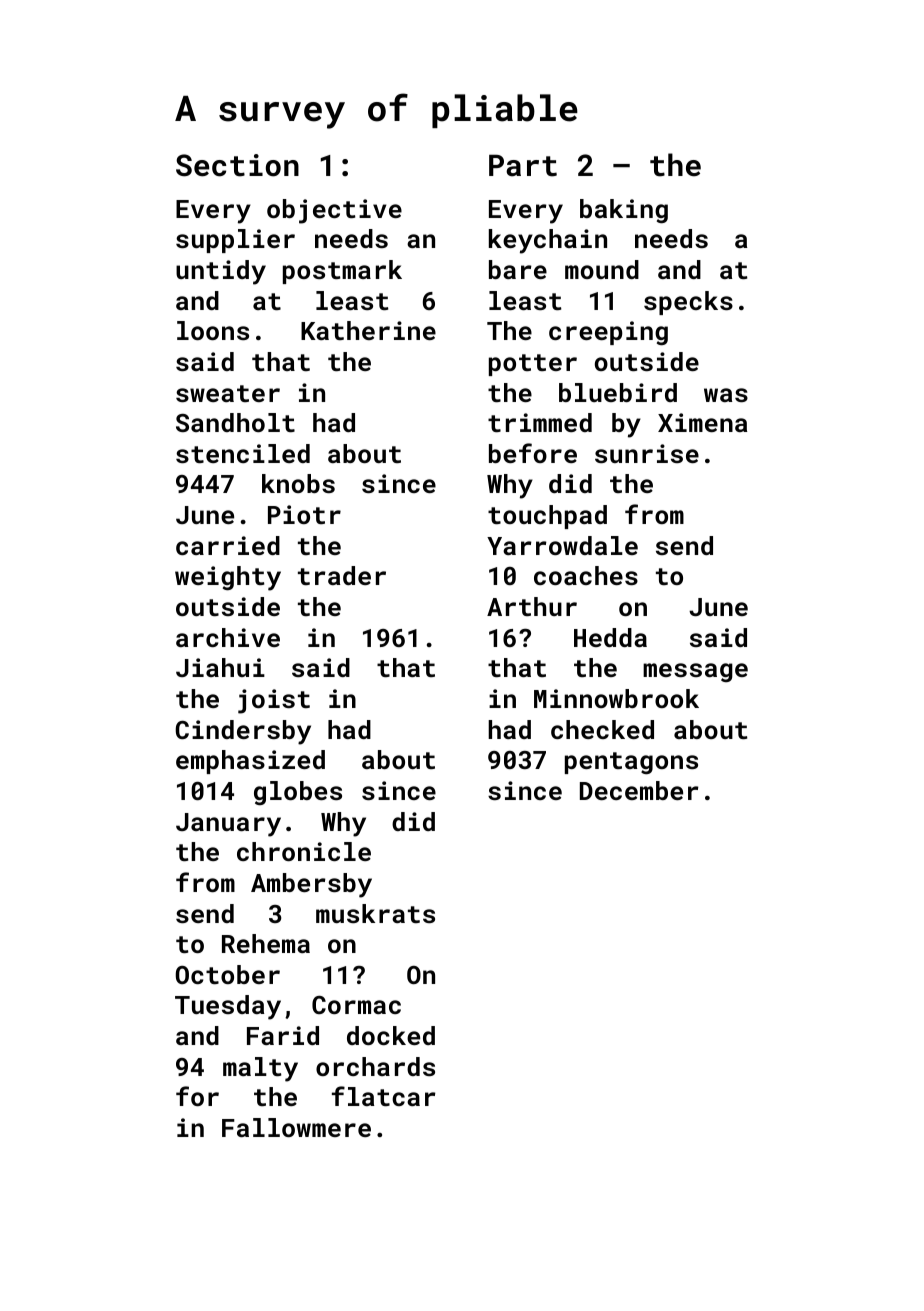 This screenshot has height=1311, width=924. I want to click on December, so click(639, 790).
